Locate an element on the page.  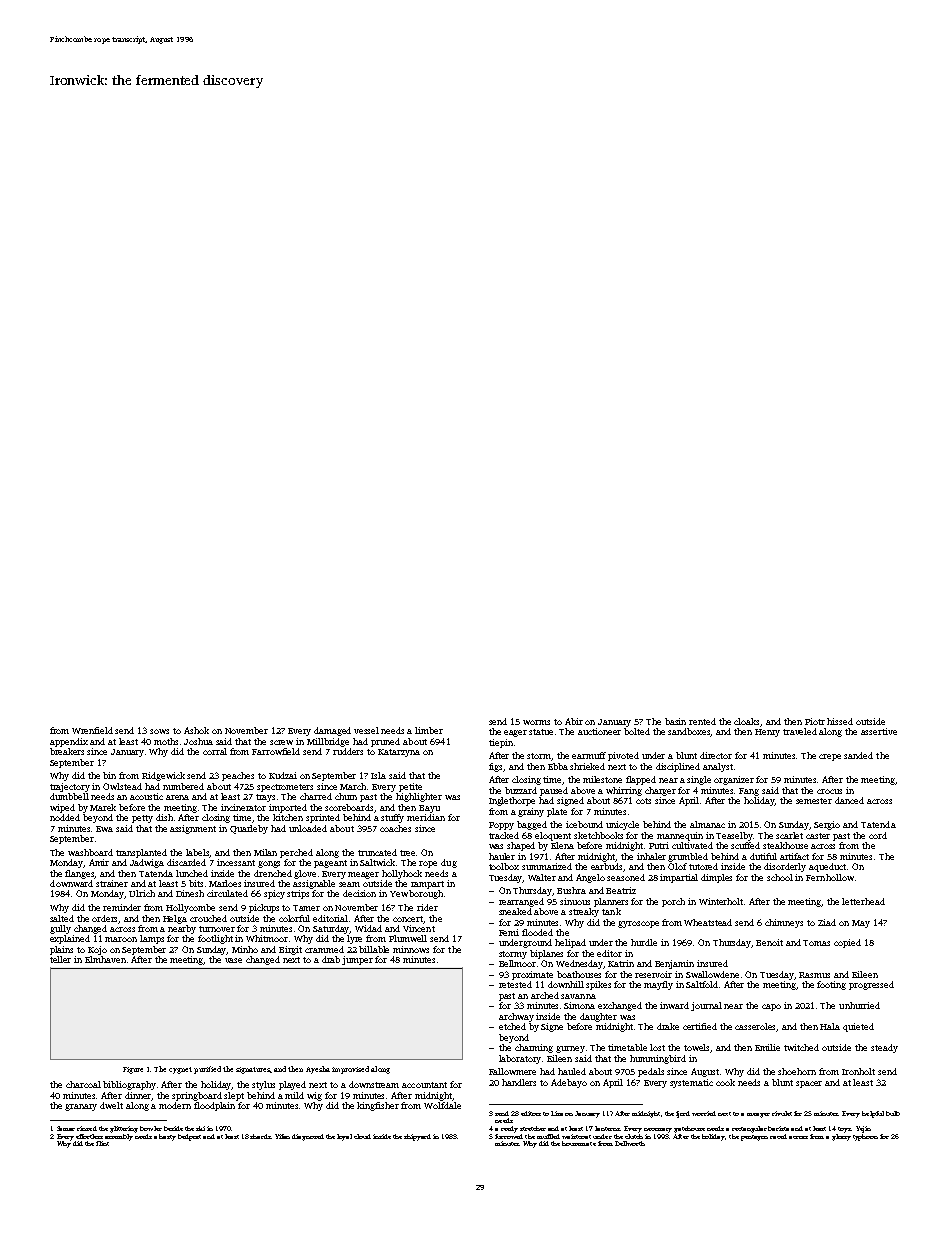
sneaked is located at coordinates (515, 911).
